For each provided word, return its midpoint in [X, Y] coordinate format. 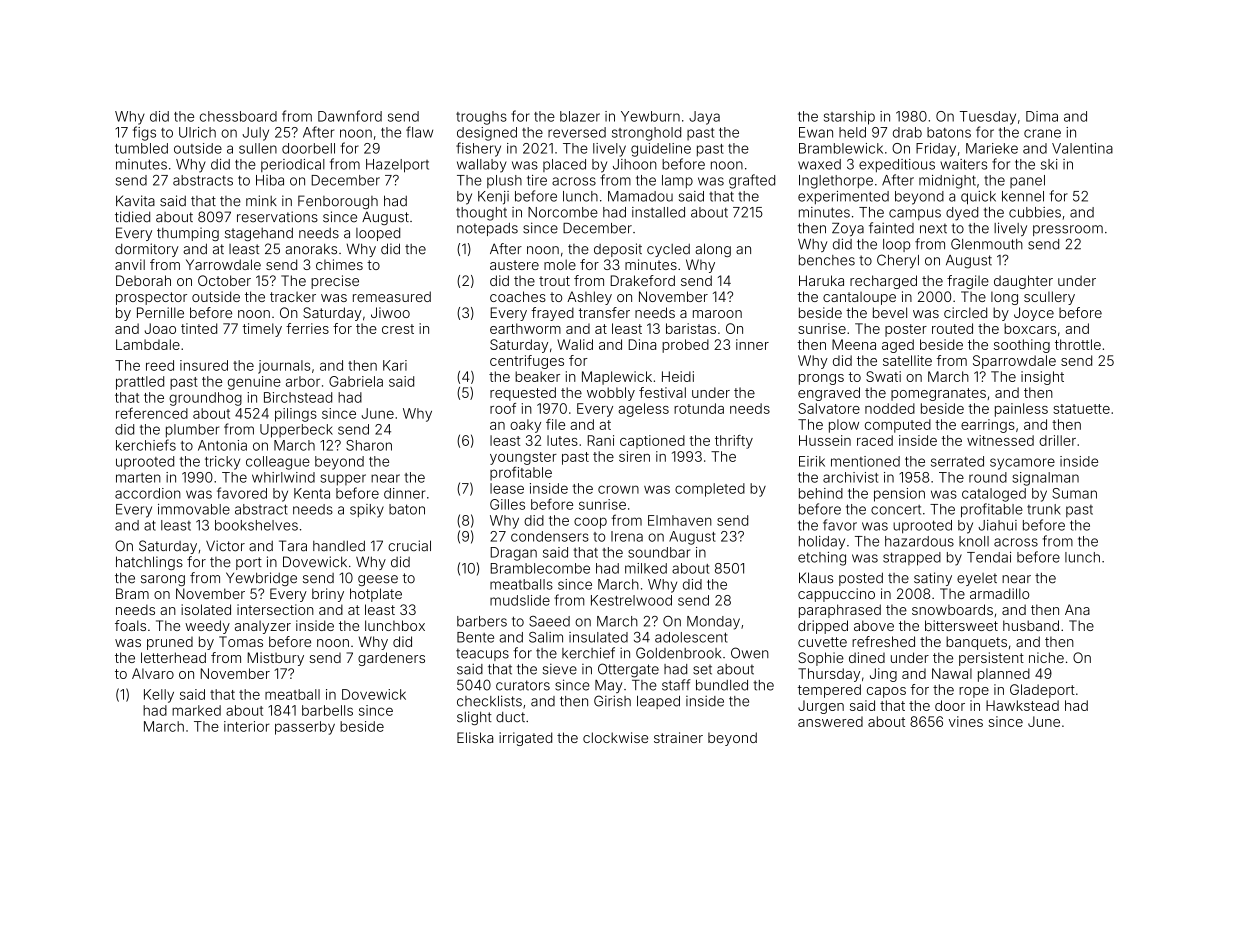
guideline [661, 150]
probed [685, 346]
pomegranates [938, 394]
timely [262, 330]
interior [247, 726]
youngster [523, 458]
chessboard [238, 116]
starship [849, 118]
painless [1021, 410]
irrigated [525, 739]
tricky [222, 463]
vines [966, 721]
